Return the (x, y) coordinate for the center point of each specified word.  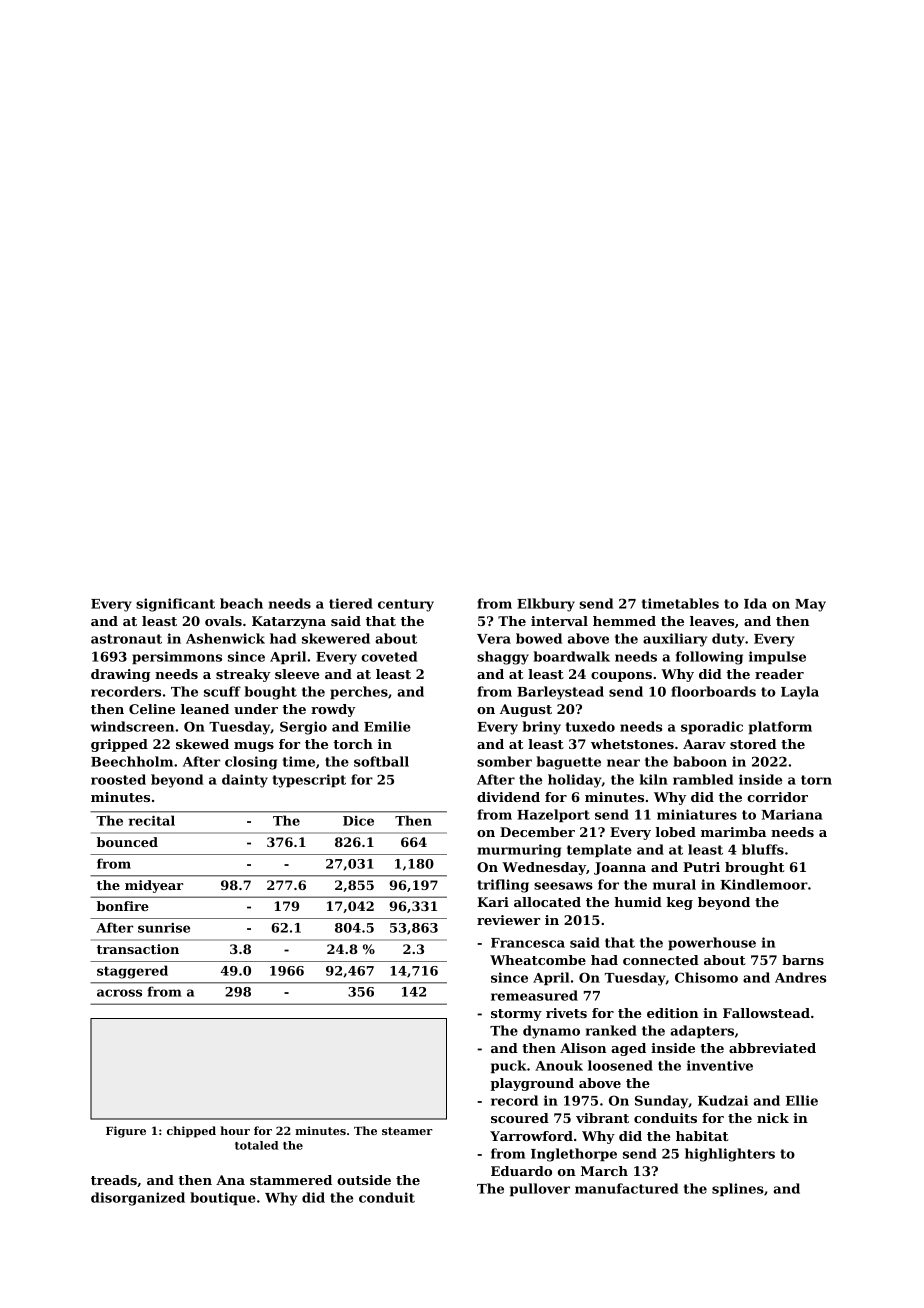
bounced (127, 842)
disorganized (138, 1199)
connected (661, 960)
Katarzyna (289, 622)
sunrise (164, 928)
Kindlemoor (764, 884)
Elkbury (546, 605)
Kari (493, 902)
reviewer (508, 920)
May (810, 605)
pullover (540, 1189)
